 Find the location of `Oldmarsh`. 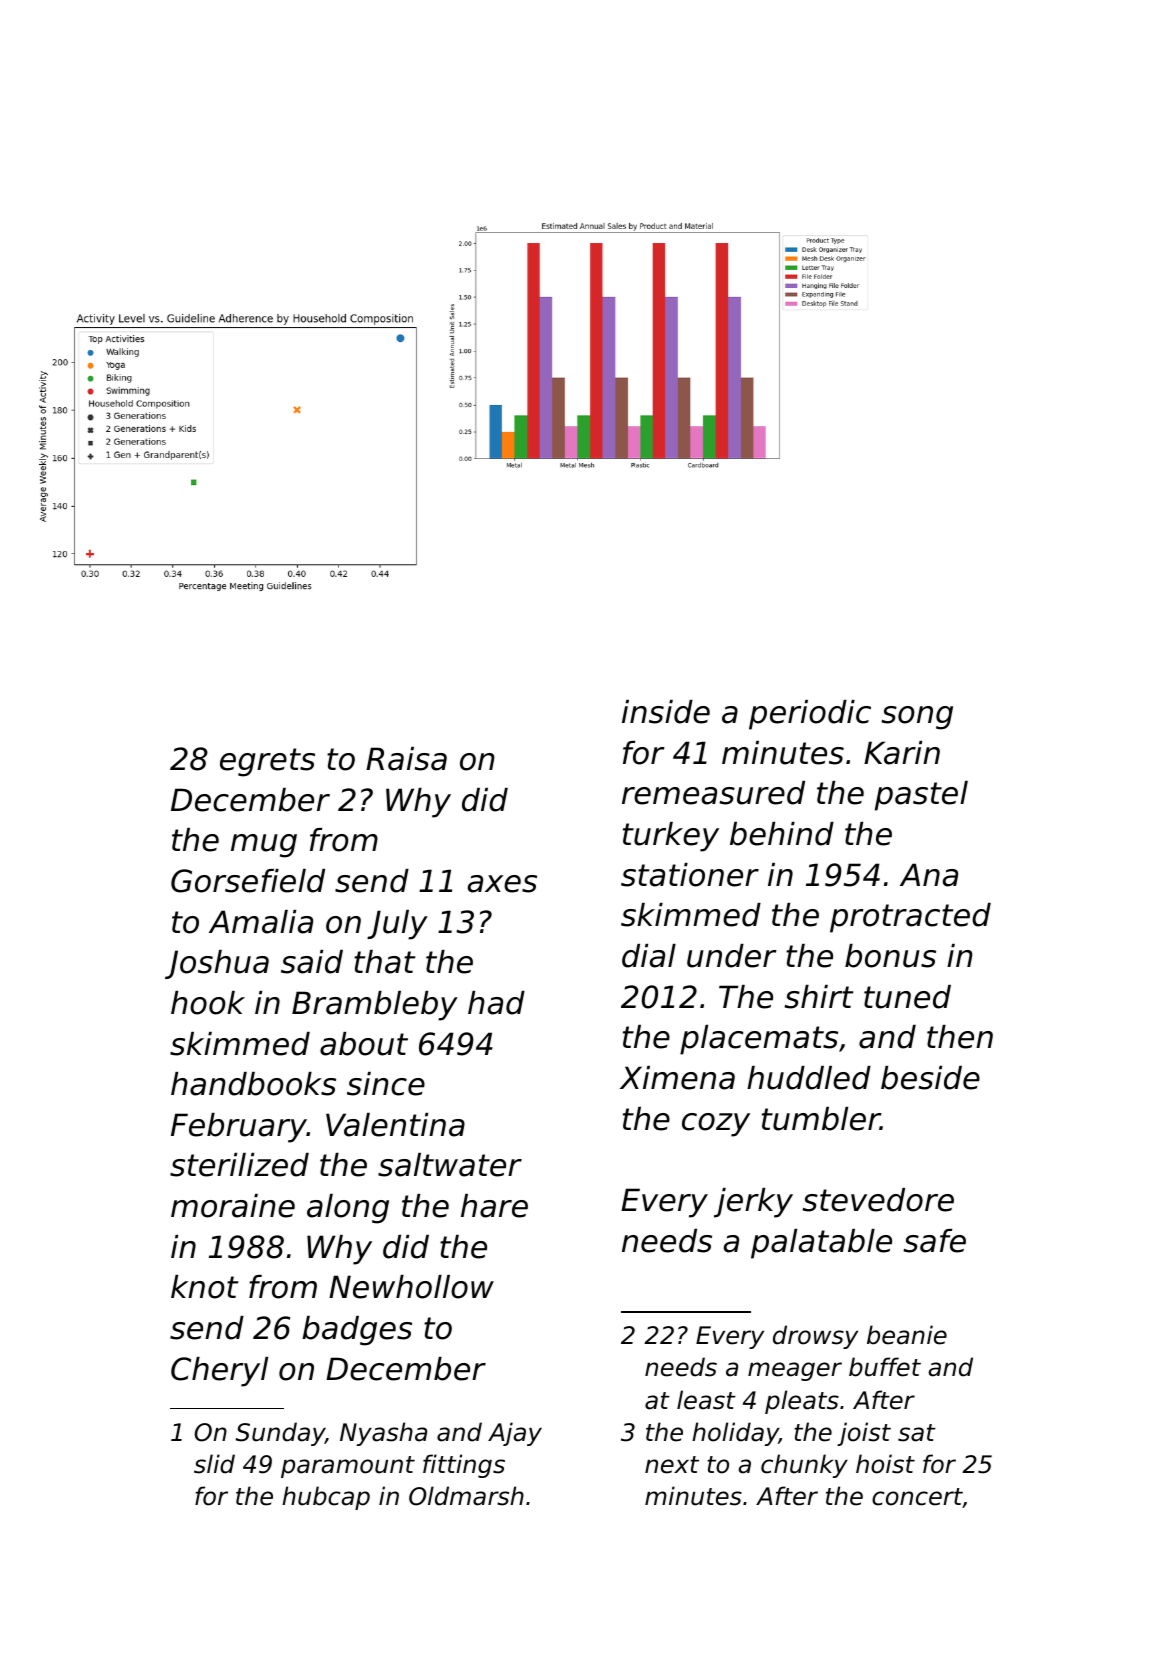

Oldmarsh is located at coordinates (466, 1496).
